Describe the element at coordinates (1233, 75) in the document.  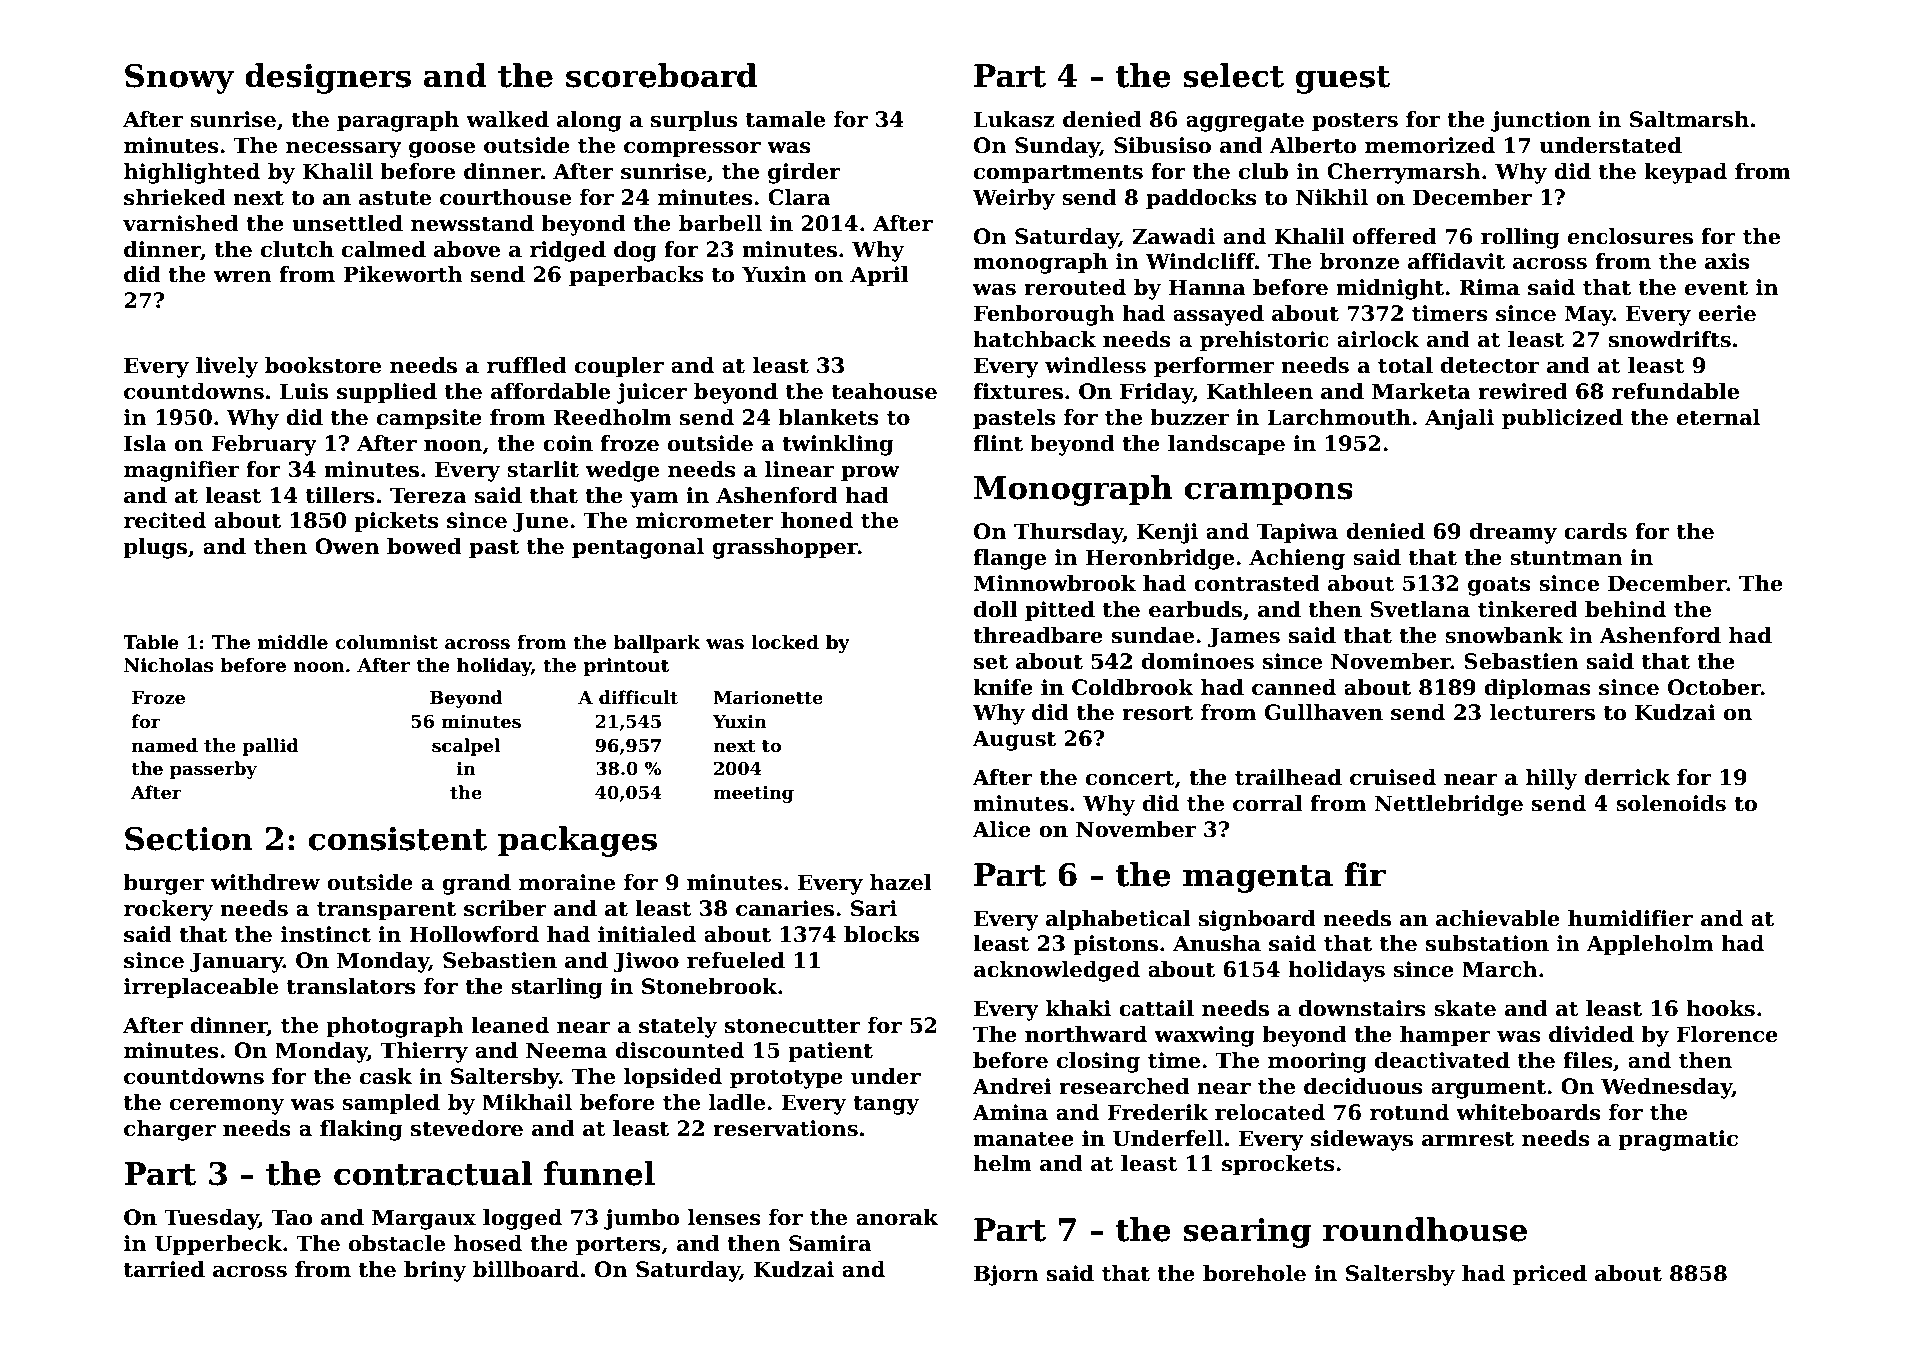
I see `select` at that location.
